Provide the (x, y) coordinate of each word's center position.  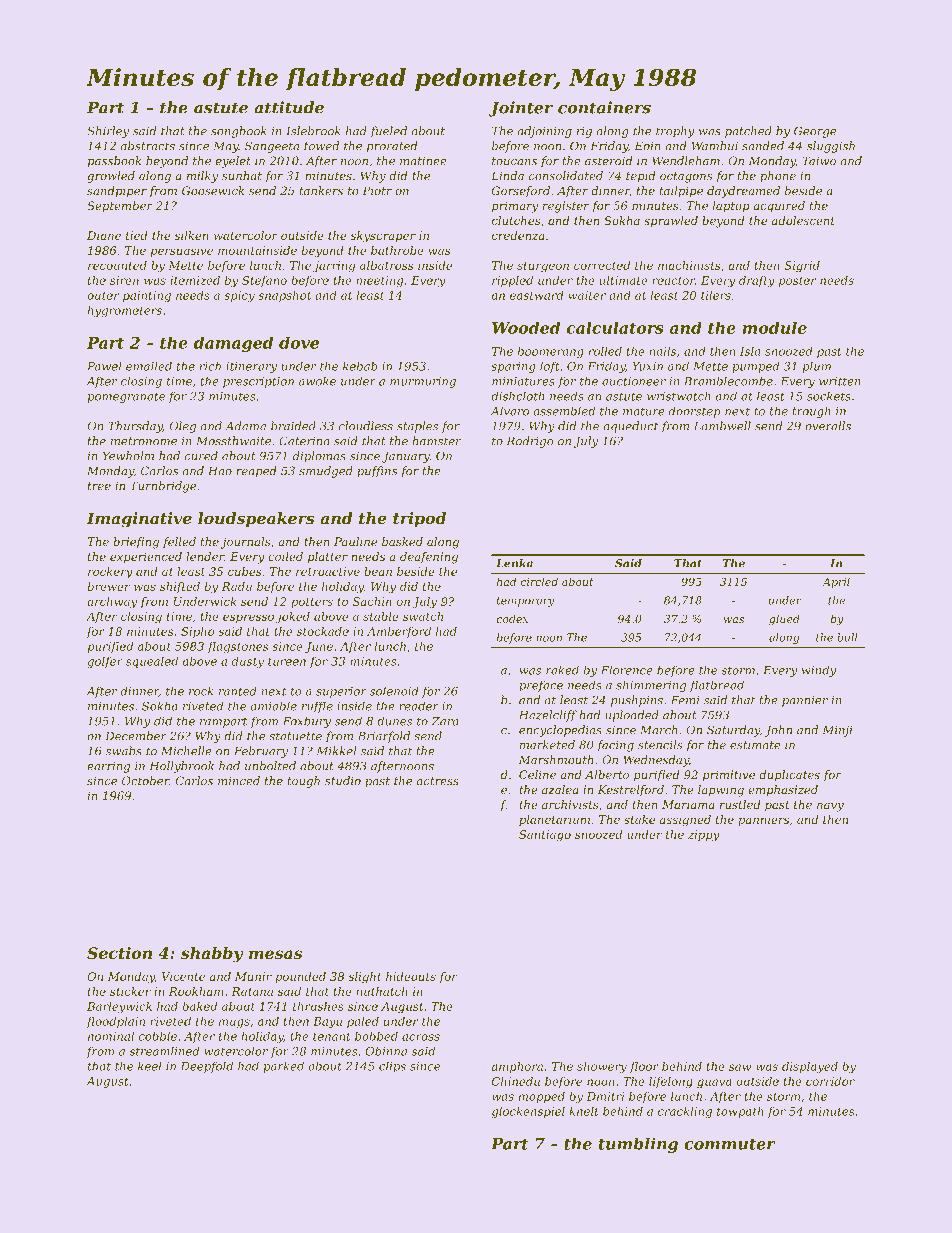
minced (239, 781)
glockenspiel (528, 1112)
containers (604, 107)
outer (103, 296)
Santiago (545, 836)
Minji (837, 731)
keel (150, 1066)
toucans (514, 161)
